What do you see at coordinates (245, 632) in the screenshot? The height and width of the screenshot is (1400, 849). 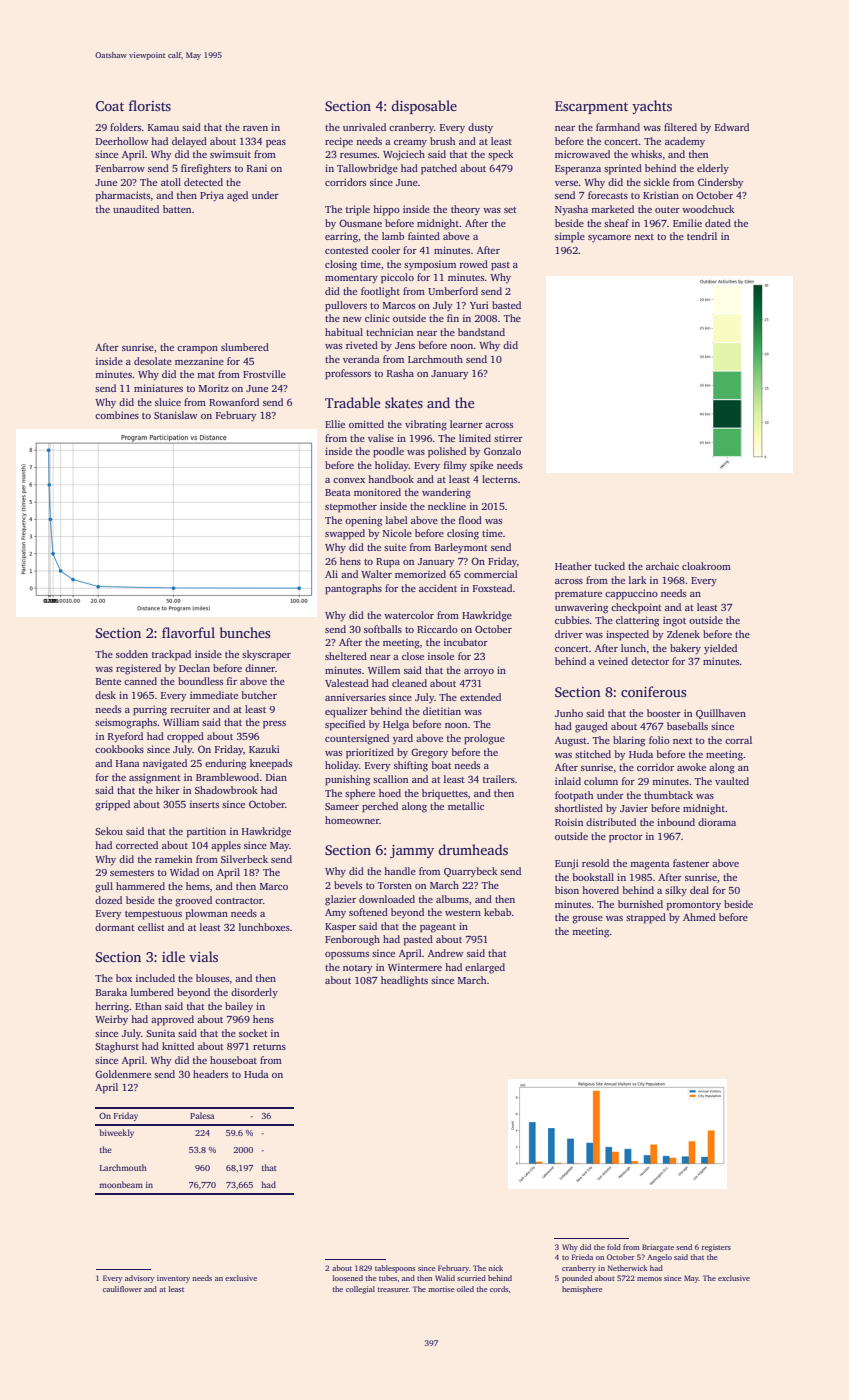 I see `bunches` at bounding box center [245, 632].
